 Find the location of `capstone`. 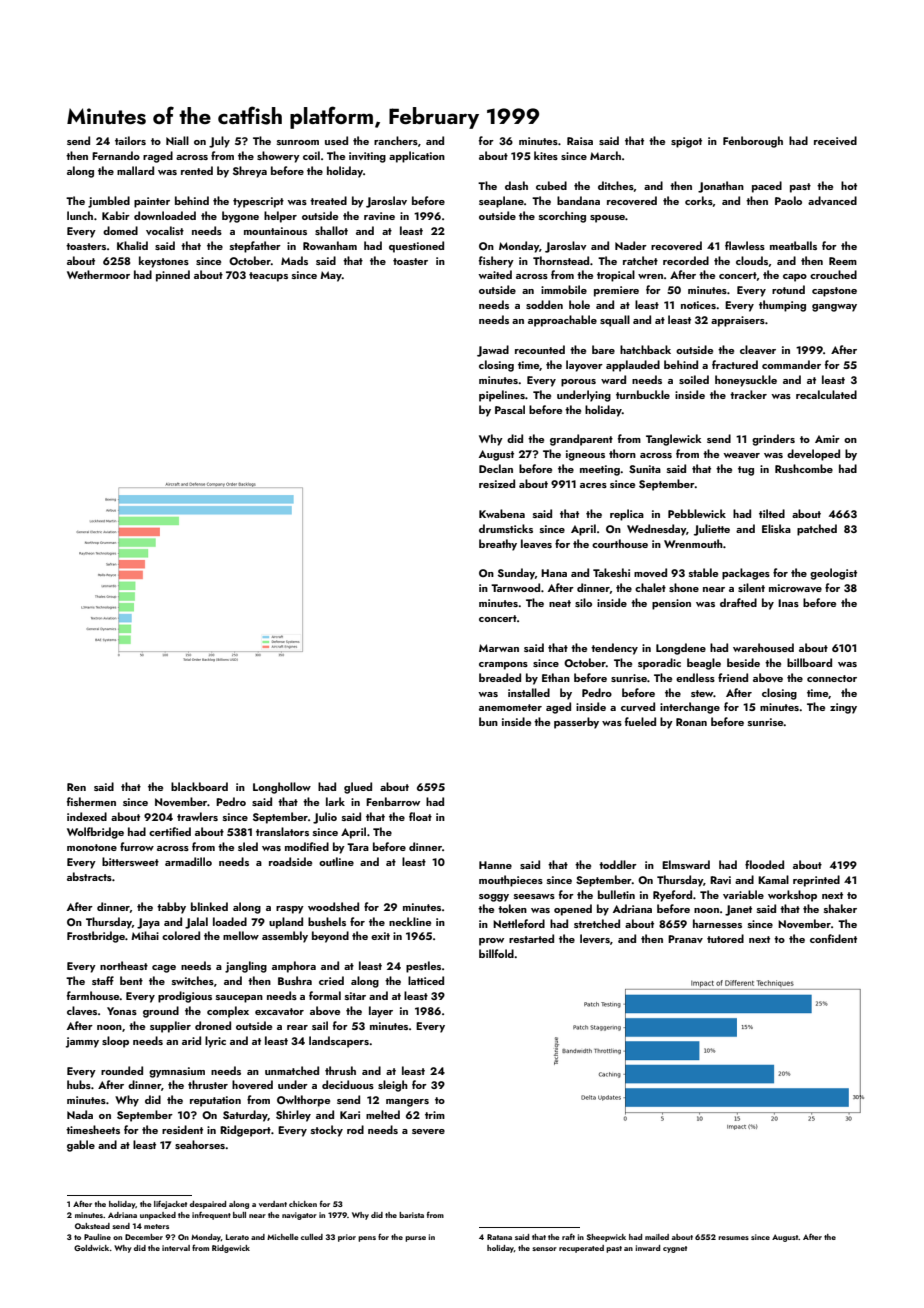

capstone is located at coordinates (834, 292).
